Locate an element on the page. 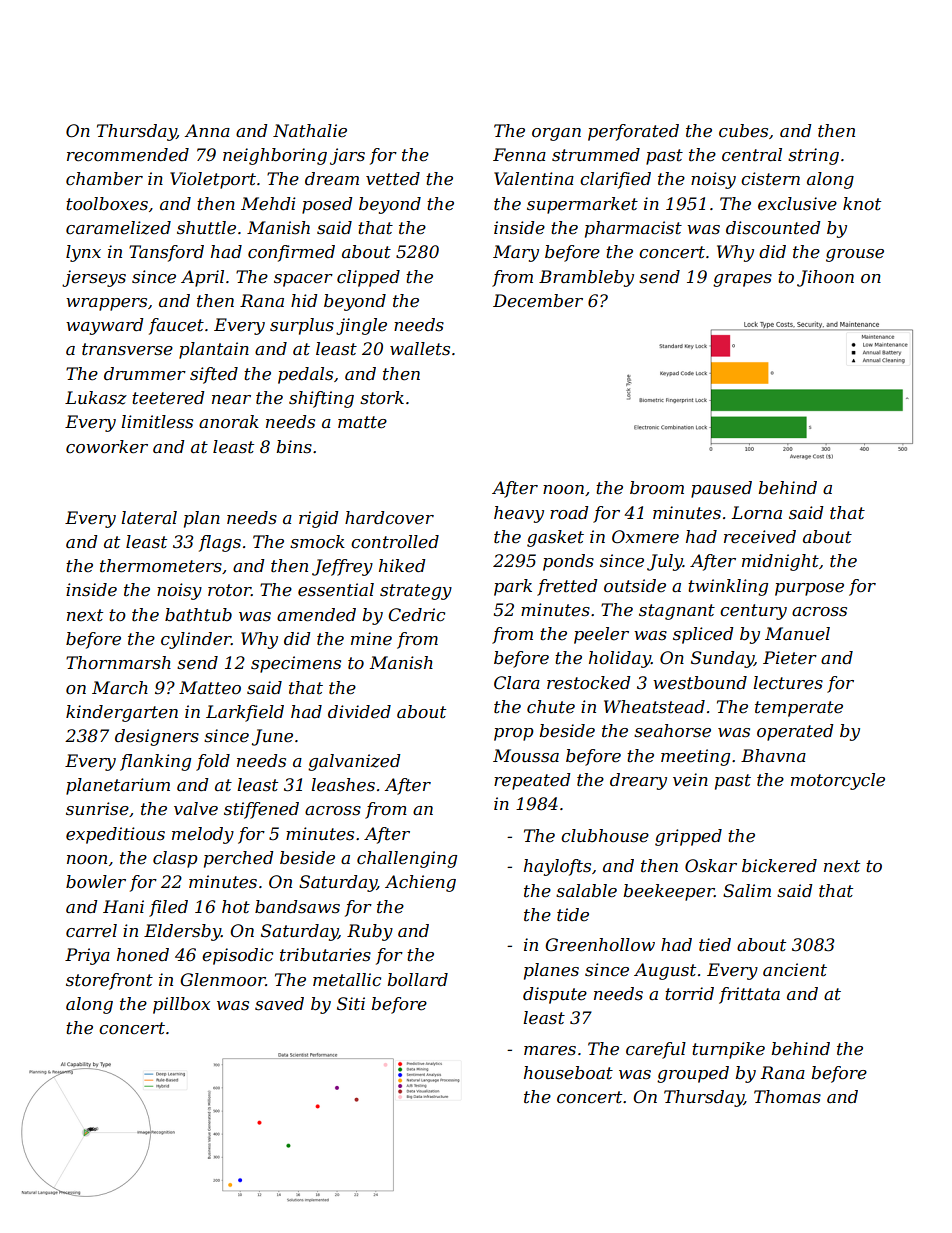 The height and width of the page is (1233, 952). houseboat is located at coordinates (568, 1073).
